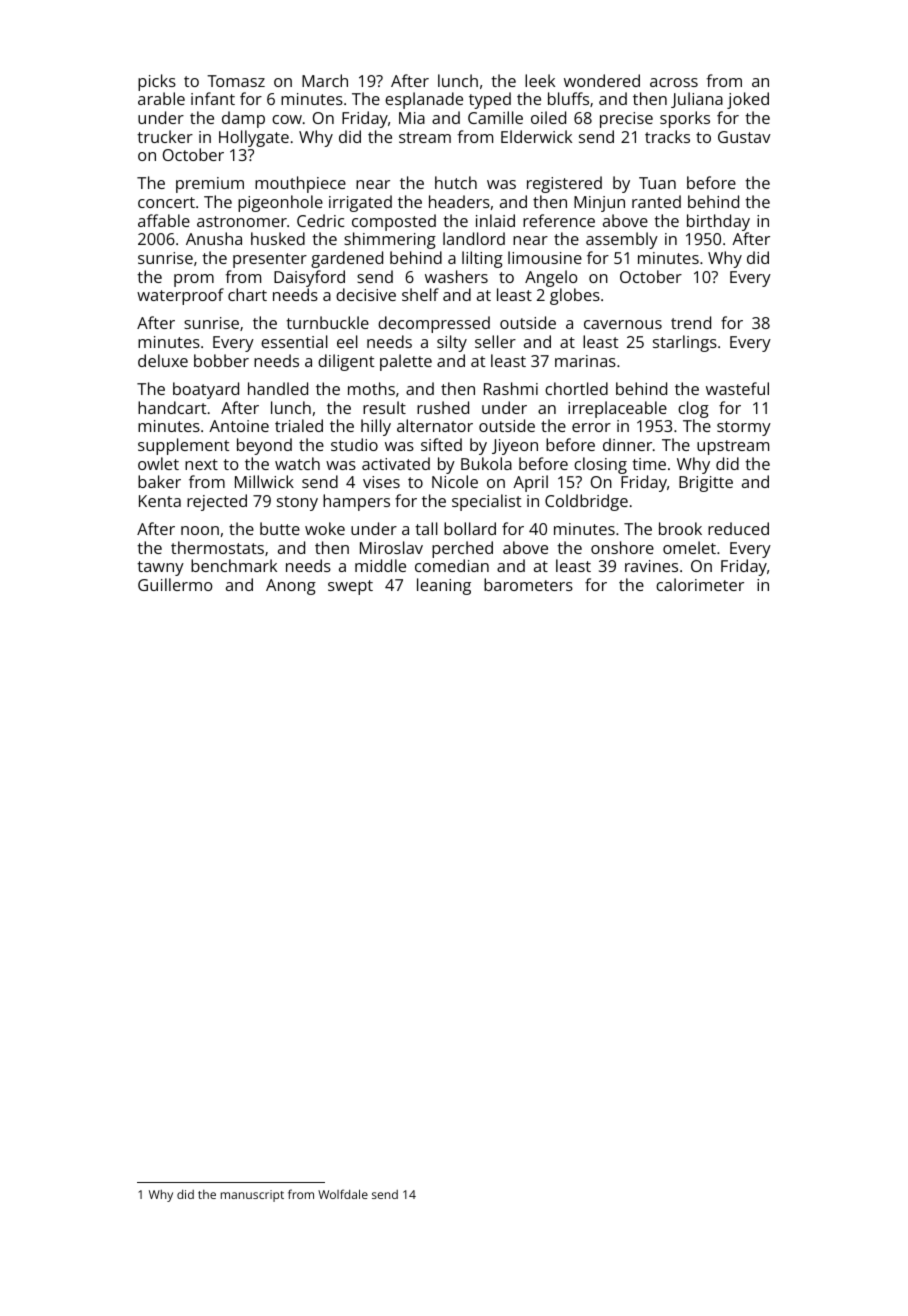 The height and width of the screenshot is (1316, 908). What do you see at coordinates (343, 1194) in the screenshot?
I see `Wolfdale` at bounding box center [343, 1194].
